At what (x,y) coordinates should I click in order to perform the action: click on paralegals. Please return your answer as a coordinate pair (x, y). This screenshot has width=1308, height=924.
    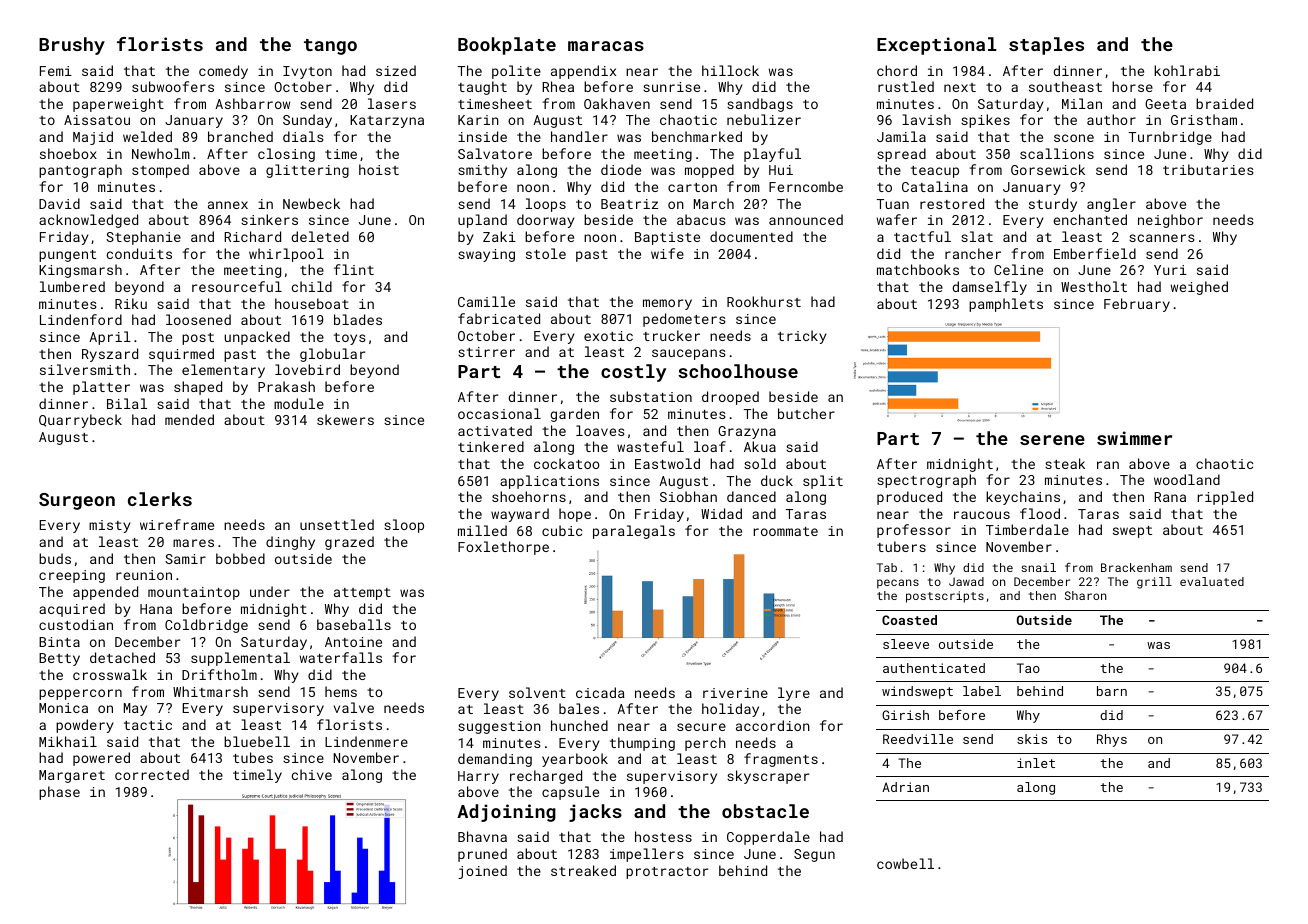
    Looking at the image, I should click on (634, 532).
